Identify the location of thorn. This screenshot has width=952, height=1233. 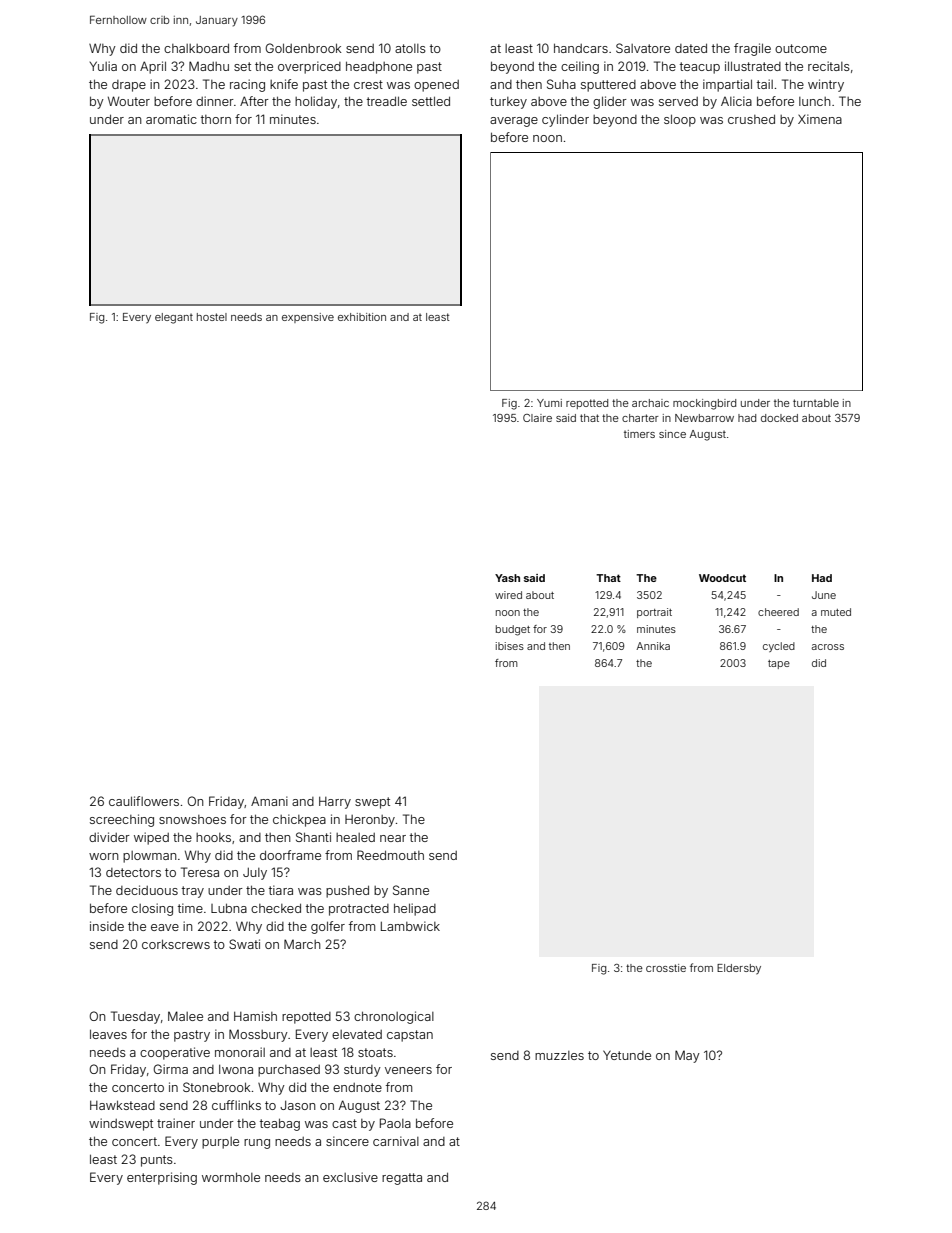
(216, 119).
